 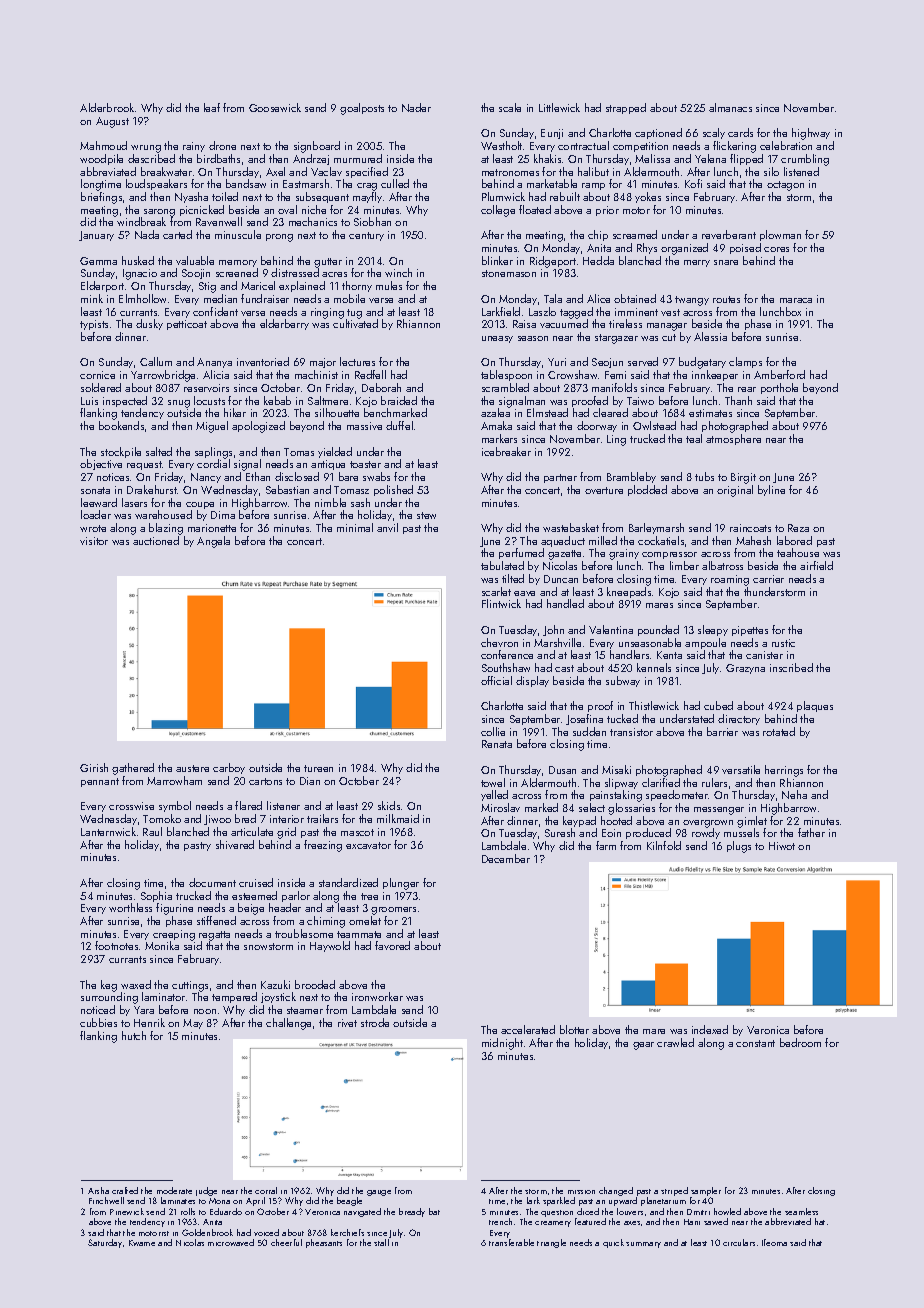 I want to click on duffel, so click(x=399, y=425).
